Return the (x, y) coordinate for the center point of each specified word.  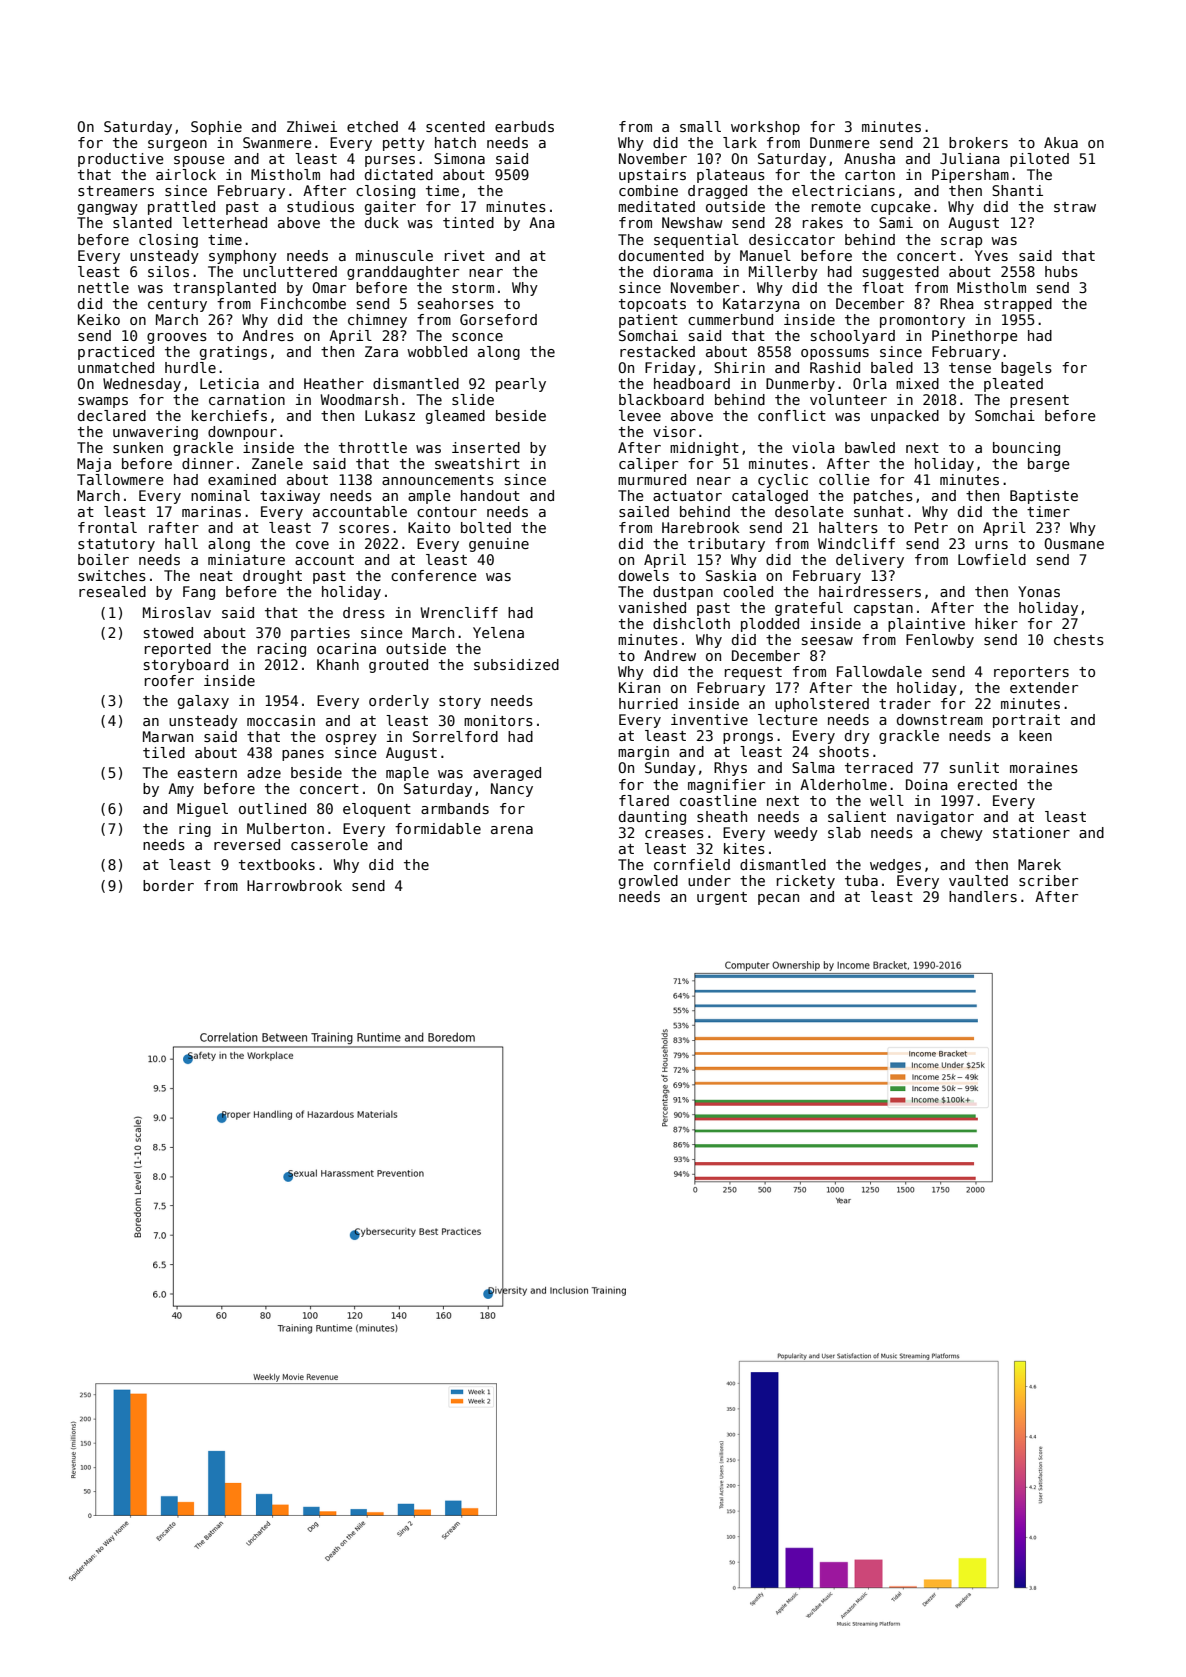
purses (390, 161)
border (168, 885)
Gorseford (498, 319)
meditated (656, 206)
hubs (1061, 271)
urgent (722, 898)
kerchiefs (229, 415)
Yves (991, 255)
